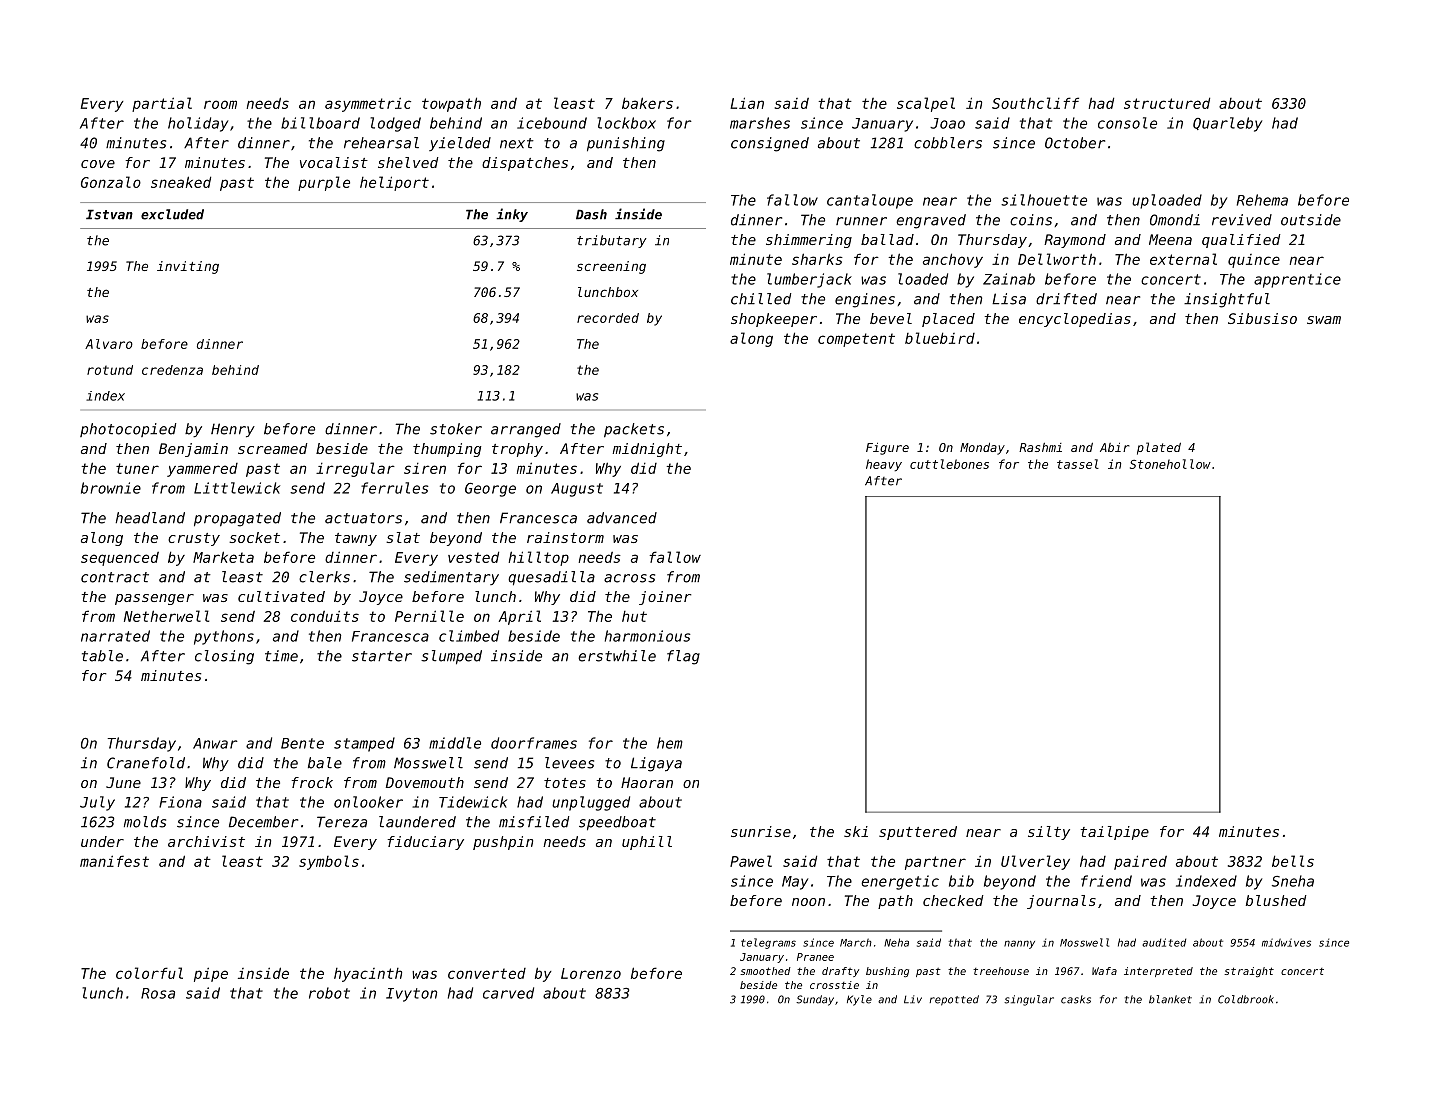 This screenshot has height=1110, width=1436. Describe the element at coordinates (1035, 103) in the screenshot. I see `Southcliff` at that location.
